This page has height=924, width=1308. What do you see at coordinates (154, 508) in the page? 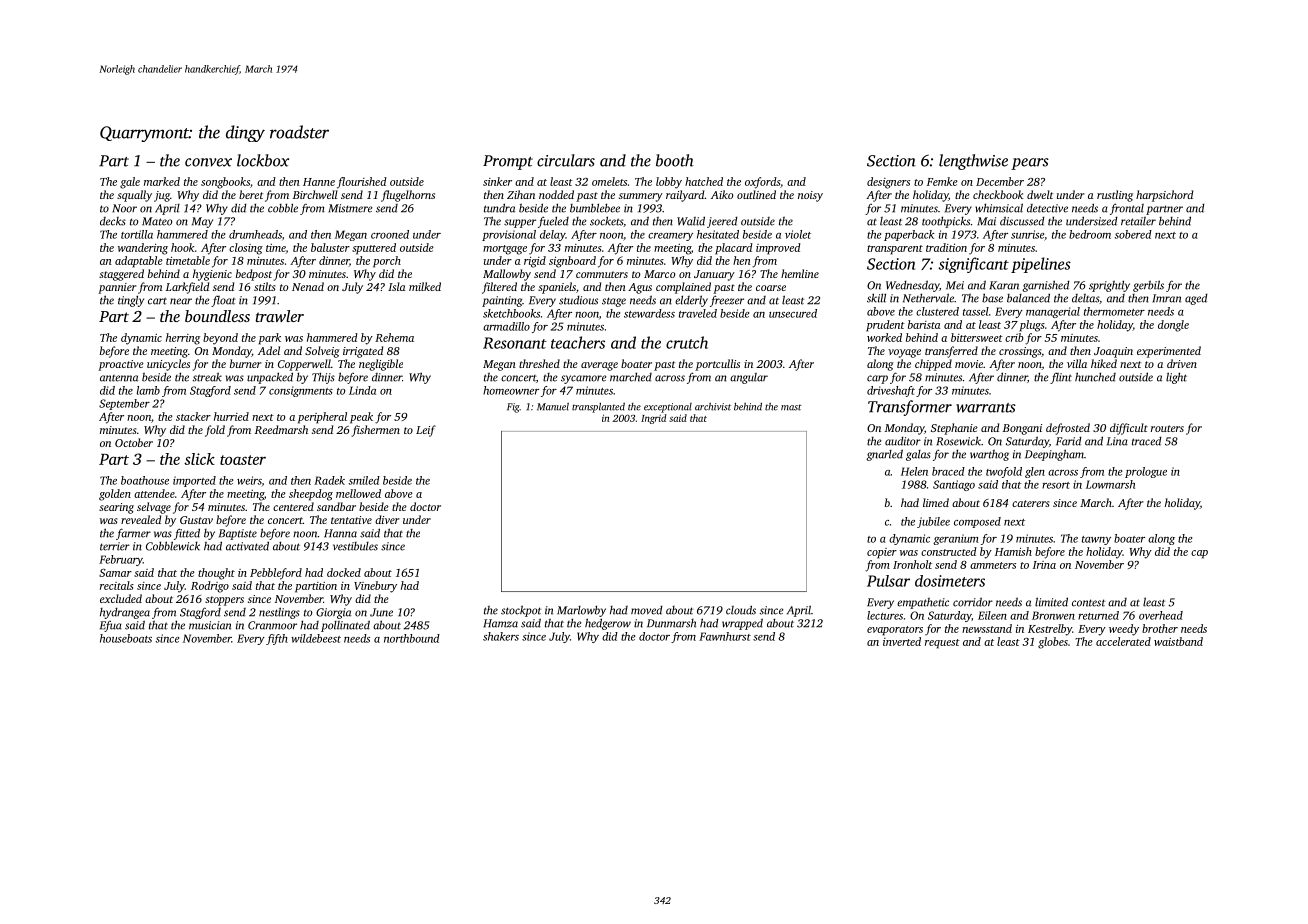
I see `selvage` at bounding box center [154, 508].
